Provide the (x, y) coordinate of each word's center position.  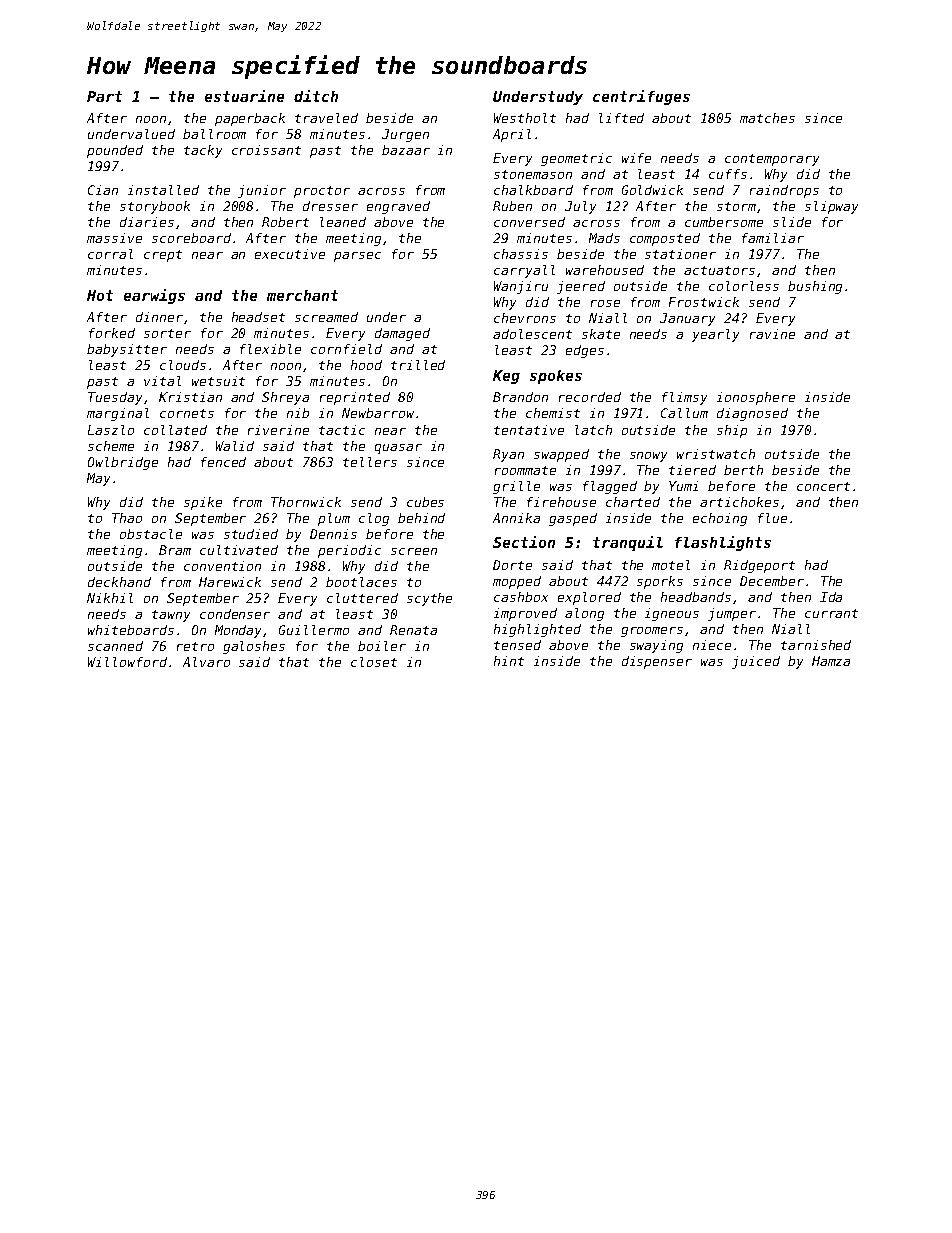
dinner (159, 317)
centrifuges (641, 97)
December (772, 581)
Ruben (512, 206)
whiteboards (131, 630)
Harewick (230, 582)
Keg (506, 377)
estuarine (244, 96)
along (584, 614)
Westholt (525, 118)
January (687, 319)
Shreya (285, 398)
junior (262, 191)
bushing (815, 287)
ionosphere (756, 398)
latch (593, 430)
